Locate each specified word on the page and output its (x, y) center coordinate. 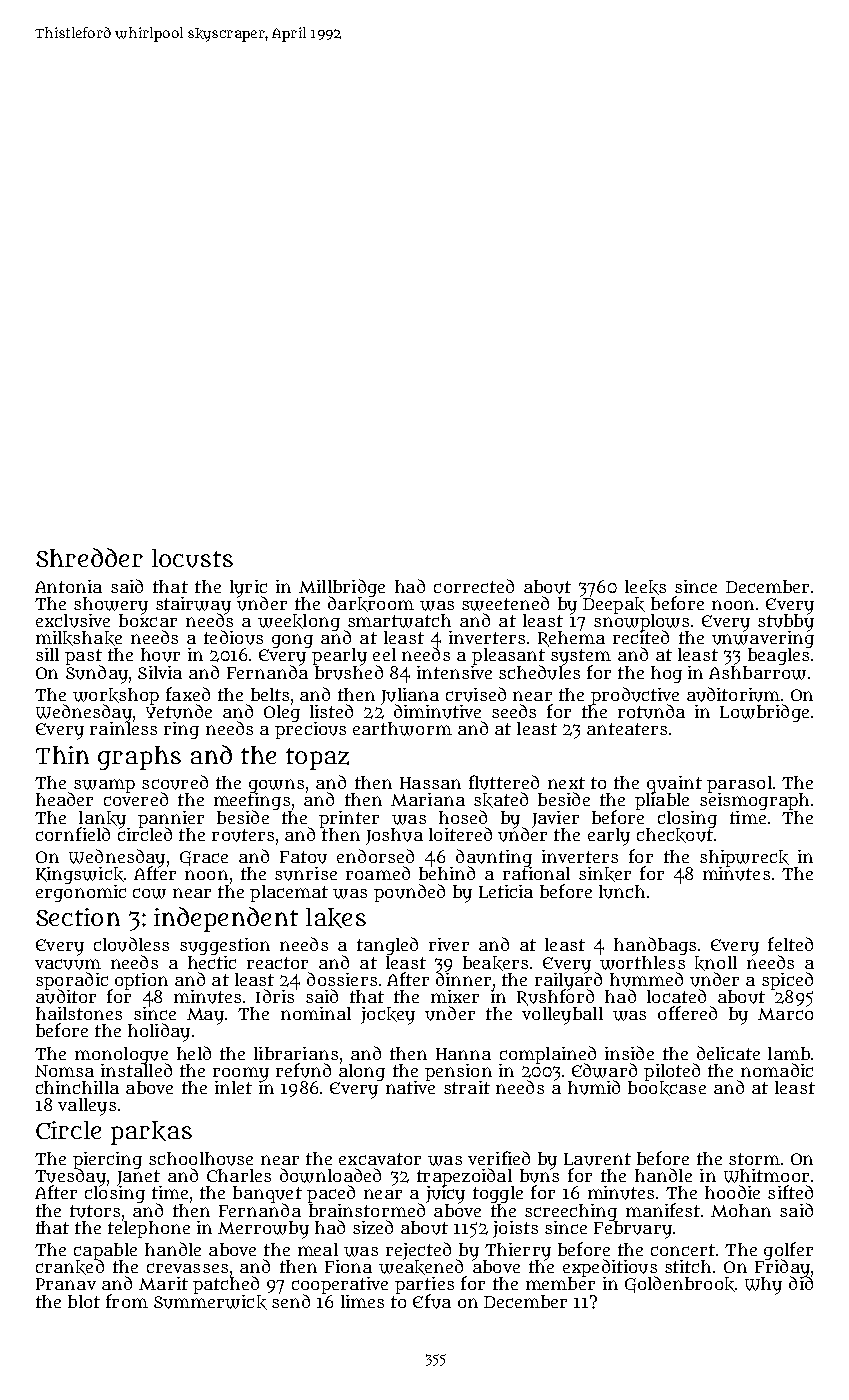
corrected (474, 586)
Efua (432, 1301)
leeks (645, 587)
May (205, 1016)
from (127, 1301)
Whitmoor (766, 1176)
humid (594, 1087)
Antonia (68, 586)
